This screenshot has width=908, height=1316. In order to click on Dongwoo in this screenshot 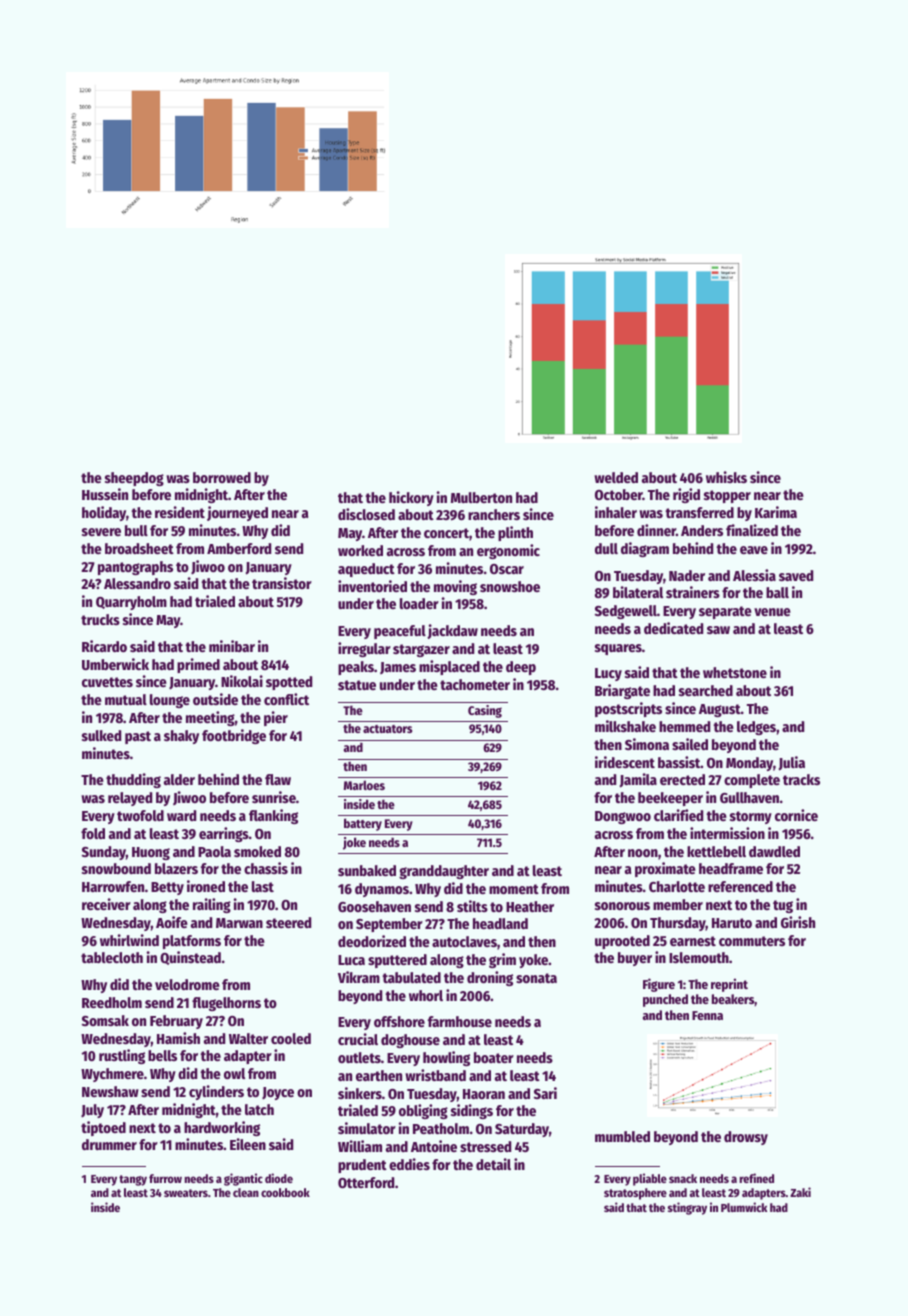, I will do `click(623, 817)`.
